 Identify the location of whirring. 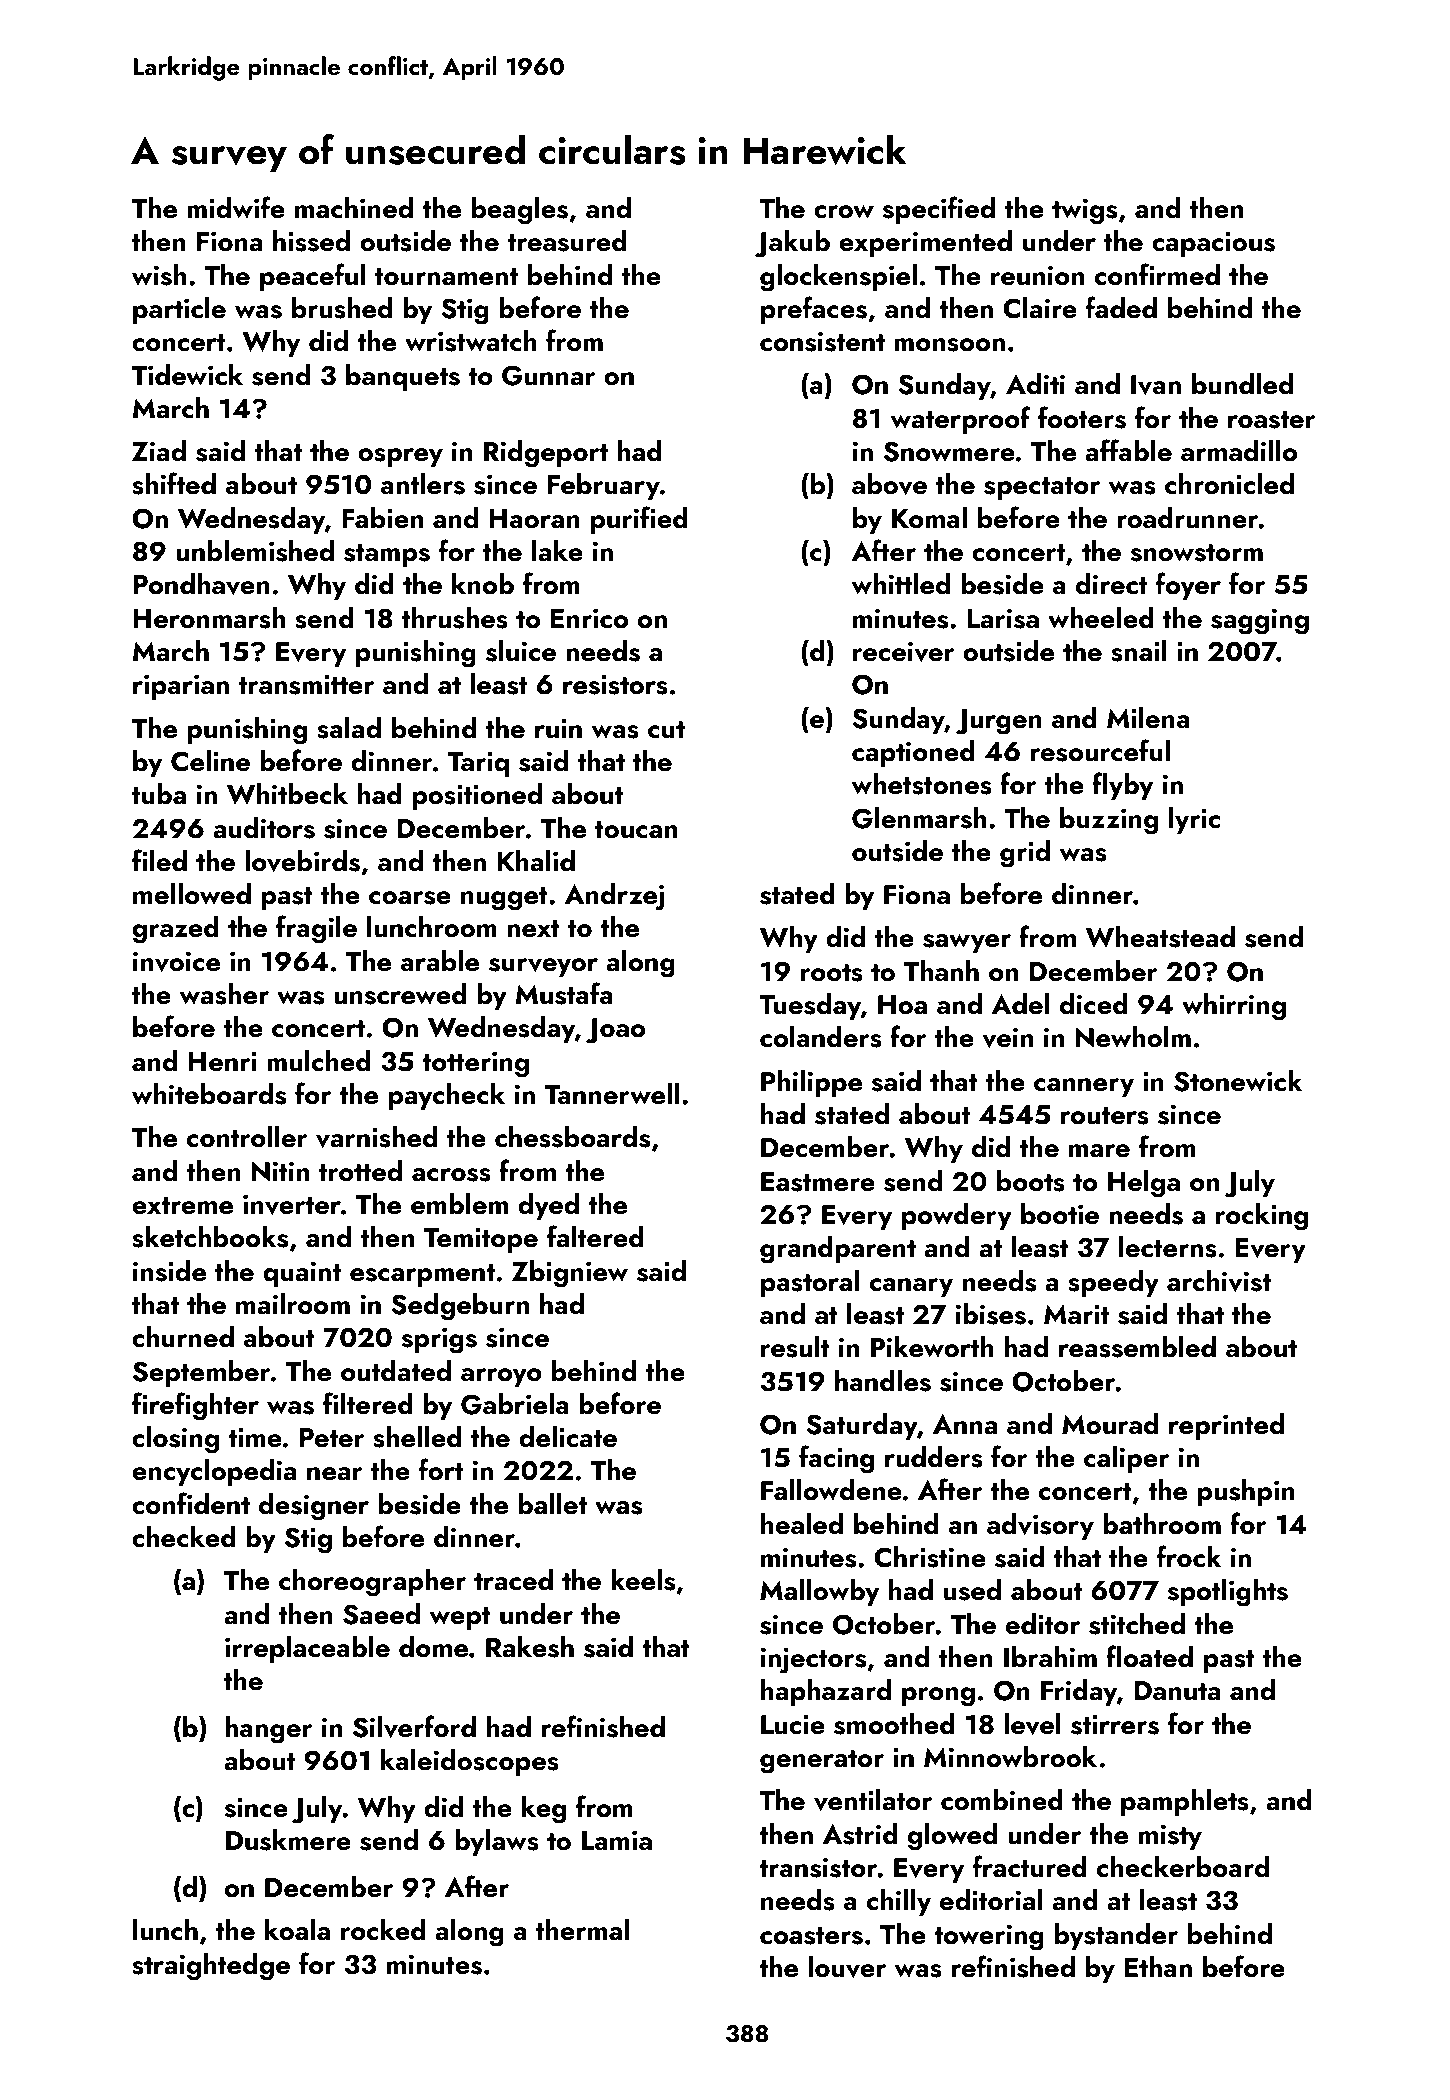
(1234, 1007).
